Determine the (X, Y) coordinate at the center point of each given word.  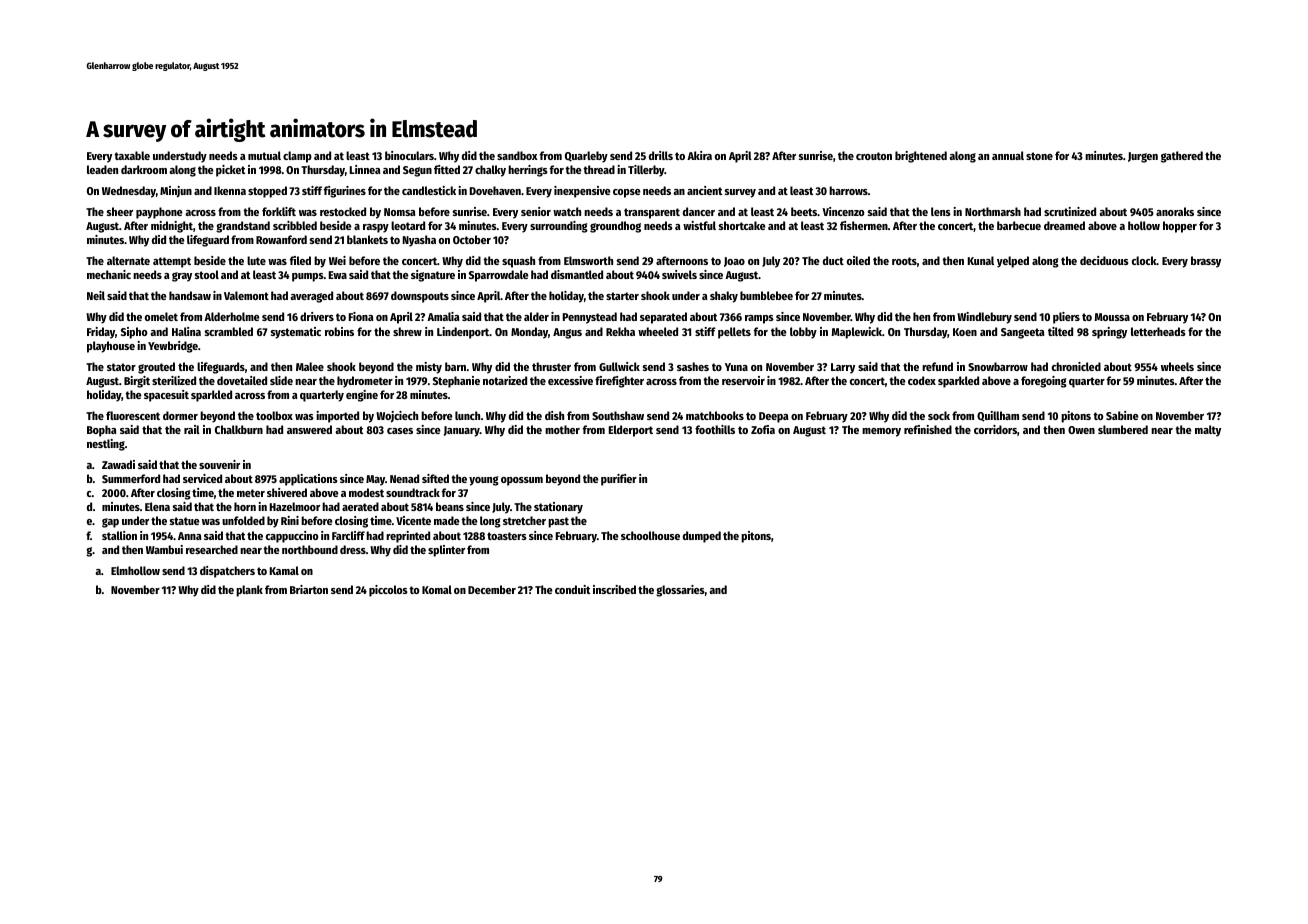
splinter (446, 551)
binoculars (409, 155)
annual (1008, 155)
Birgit (137, 382)
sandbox (517, 155)
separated (663, 318)
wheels (1177, 366)
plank (249, 591)
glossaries (680, 591)
